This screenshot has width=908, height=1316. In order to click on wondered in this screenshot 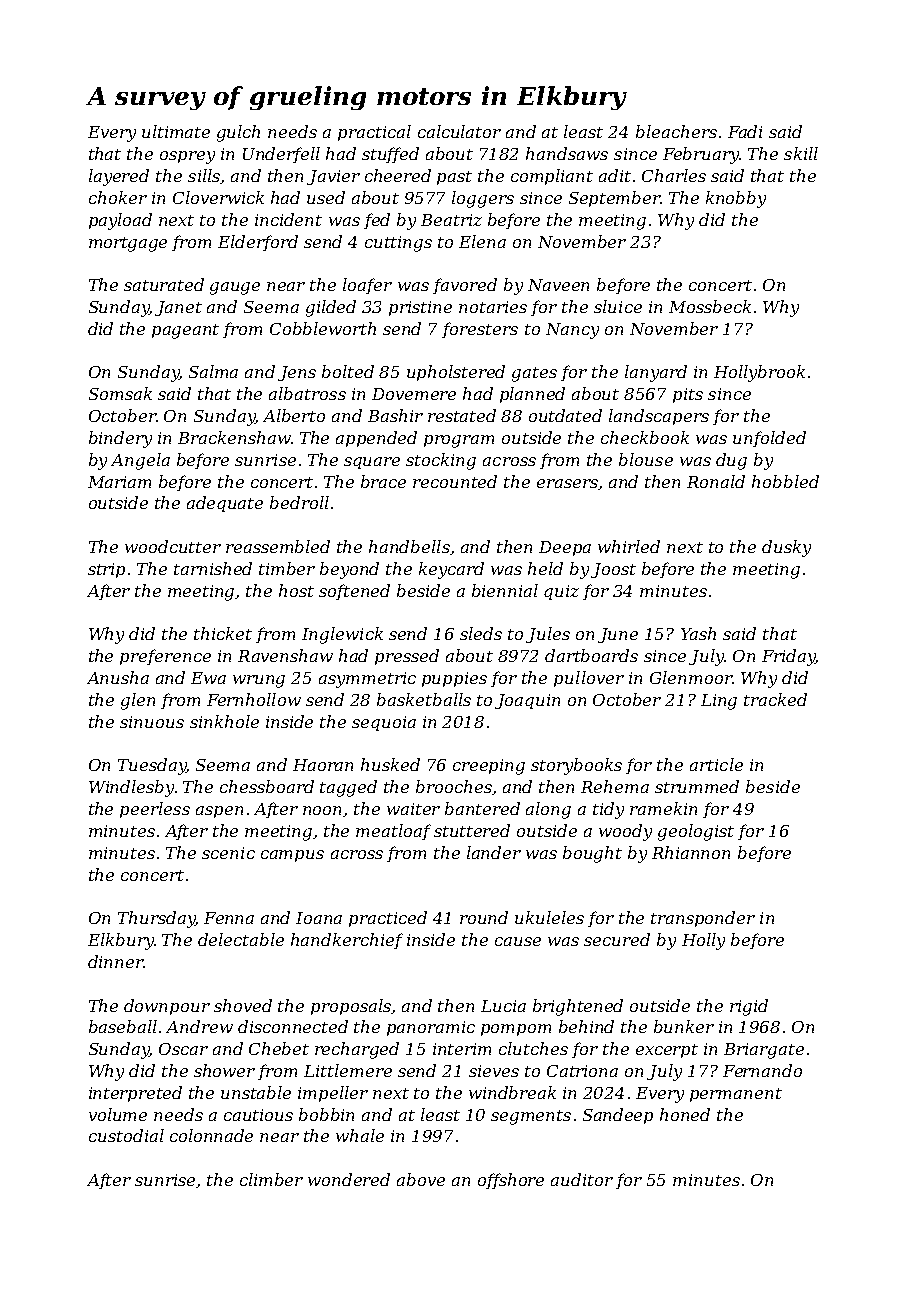, I will do `click(349, 1179)`.
